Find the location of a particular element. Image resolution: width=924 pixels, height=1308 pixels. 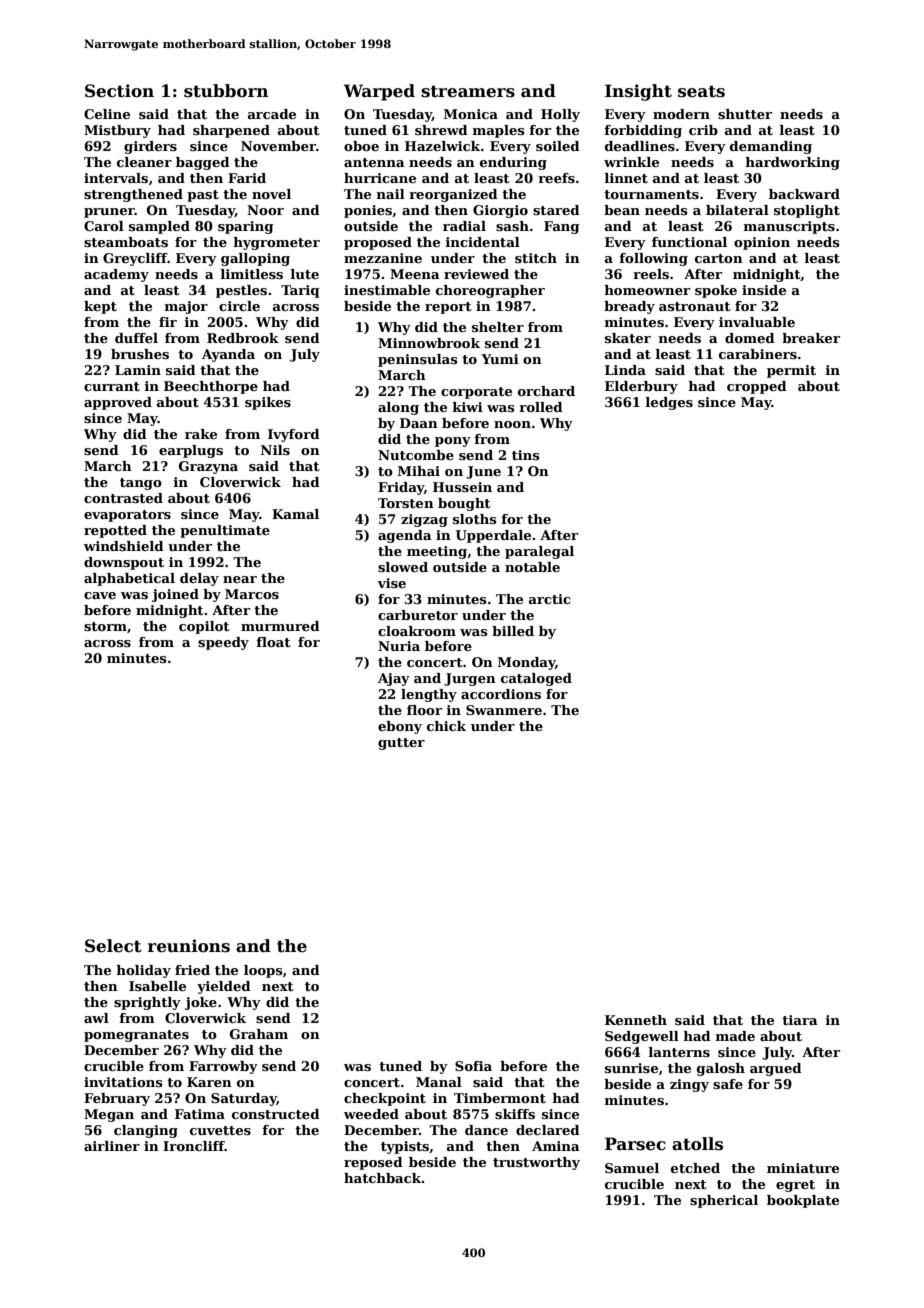

February is located at coordinates (117, 1099).
